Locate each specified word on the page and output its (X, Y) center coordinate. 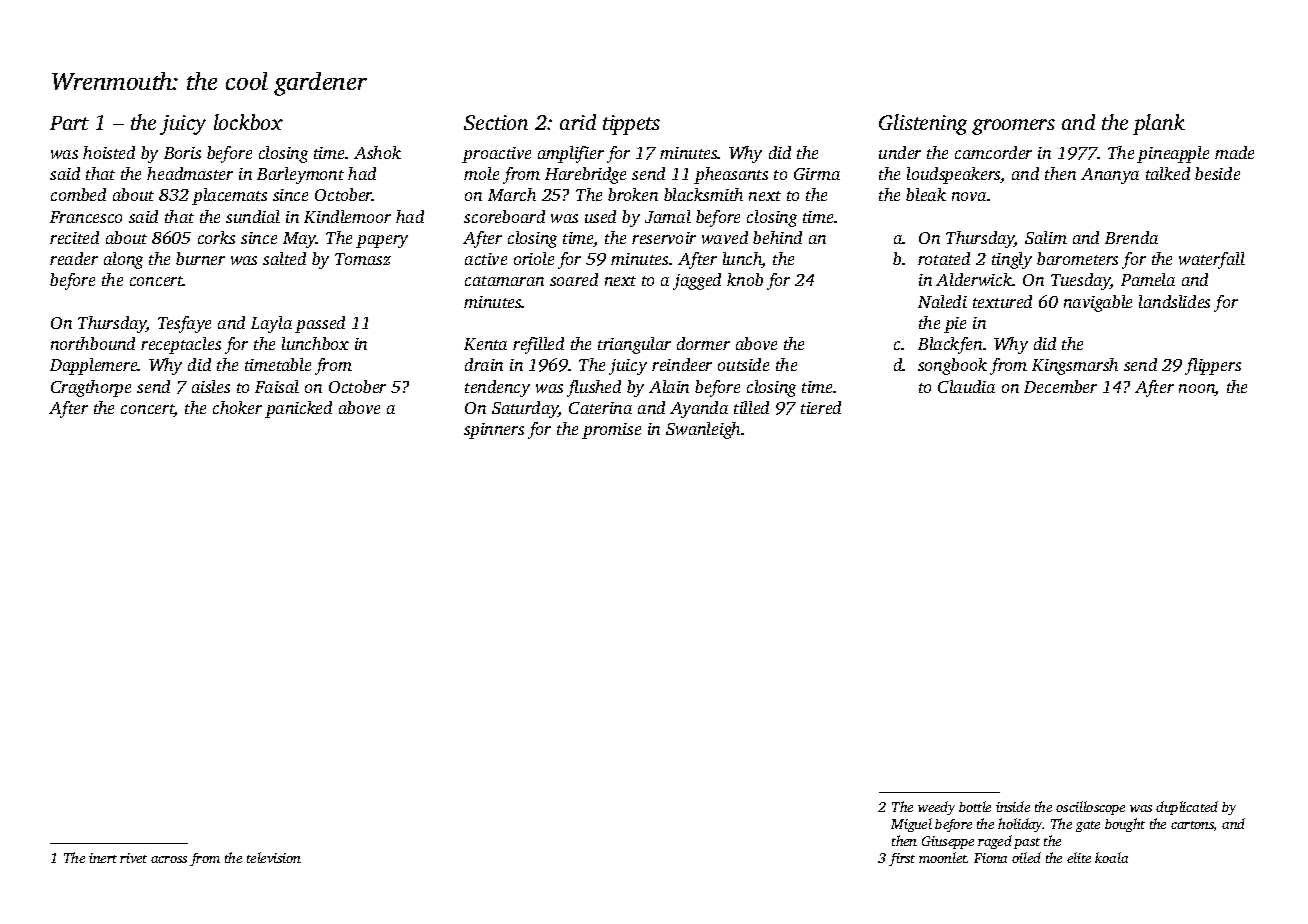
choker (237, 407)
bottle (975, 806)
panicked (298, 409)
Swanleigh (703, 430)
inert (103, 858)
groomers (1013, 127)
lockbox (248, 122)
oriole (534, 258)
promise (611, 431)
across (169, 859)
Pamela (1148, 279)
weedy (936, 808)
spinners (494, 431)
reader (74, 258)
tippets (631, 125)
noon (1197, 390)
